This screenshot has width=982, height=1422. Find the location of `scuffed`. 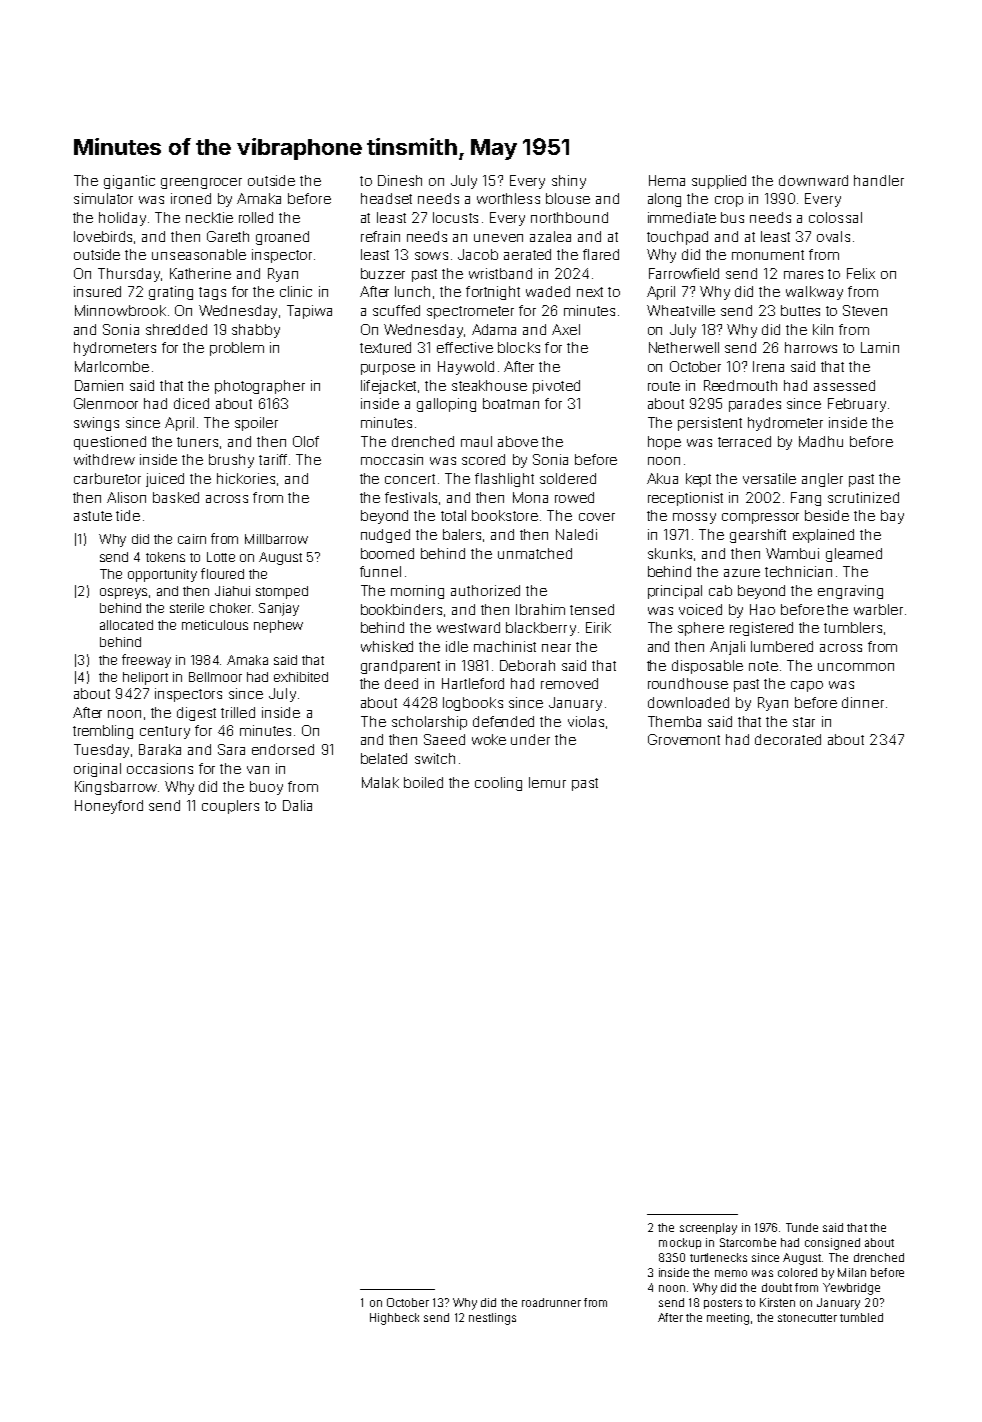

scuffed is located at coordinates (396, 310).
